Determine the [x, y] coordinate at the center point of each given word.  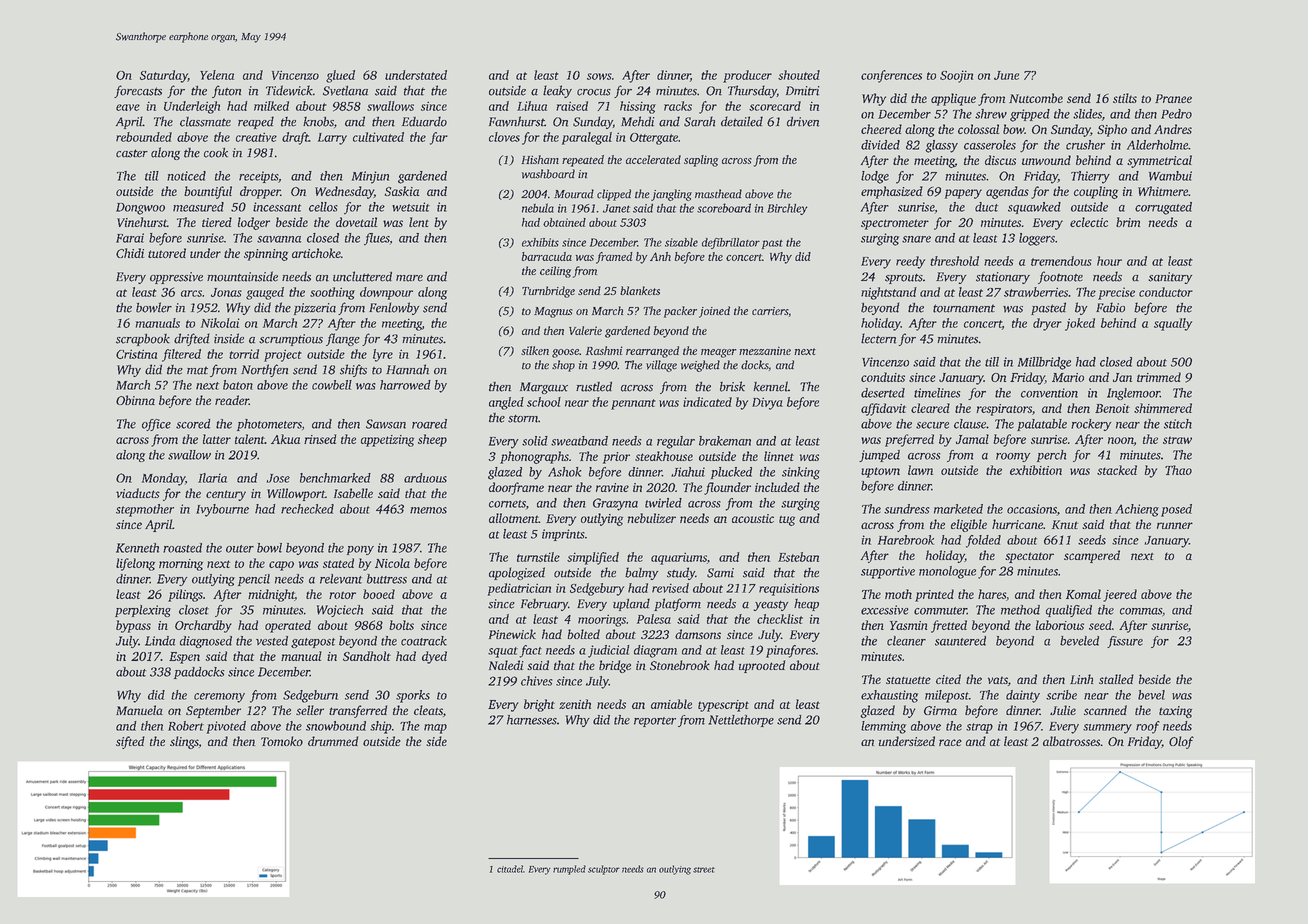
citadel [510, 869]
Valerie [585, 330]
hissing [638, 107]
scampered [1092, 556]
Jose [278, 478]
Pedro [1176, 114]
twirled [663, 503]
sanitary [1170, 278]
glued [340, 76]
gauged [265, 293]
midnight [271, 595]
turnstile [538, 557]
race [950, 742]
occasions [1032, 509]
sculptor [604, 870]
